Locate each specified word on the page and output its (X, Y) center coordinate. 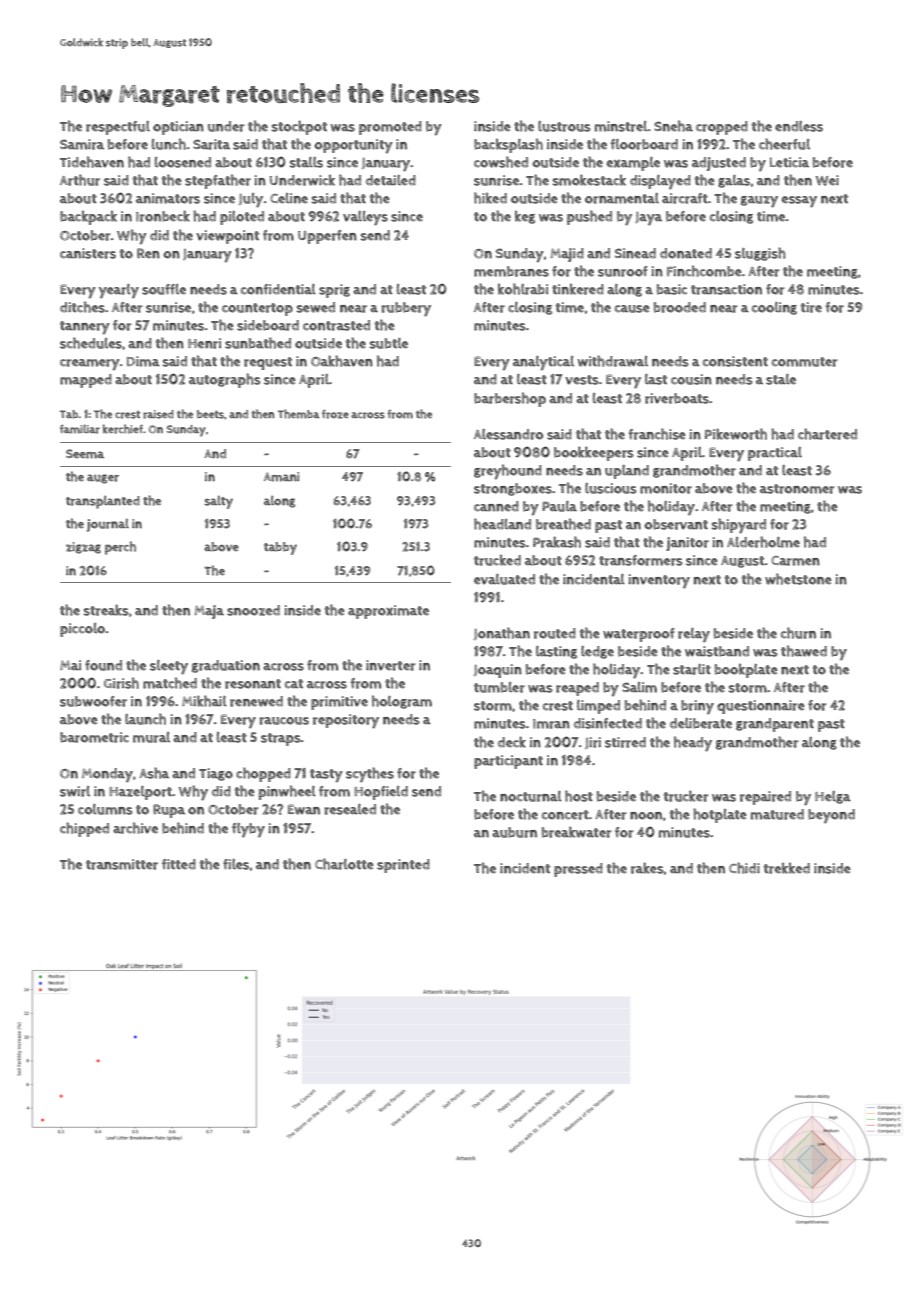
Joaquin (498, 671)
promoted (390, 128)
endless (799, 126)
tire (811, 307)
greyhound (508, 471)
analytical (543, 363)
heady (693, 743)
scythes (370, 774)
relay (694, 635)
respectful (118, 128)
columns (105, 809)
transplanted (103, 502)
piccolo (82, 630)
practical (775, 454)
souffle (164, 289)
